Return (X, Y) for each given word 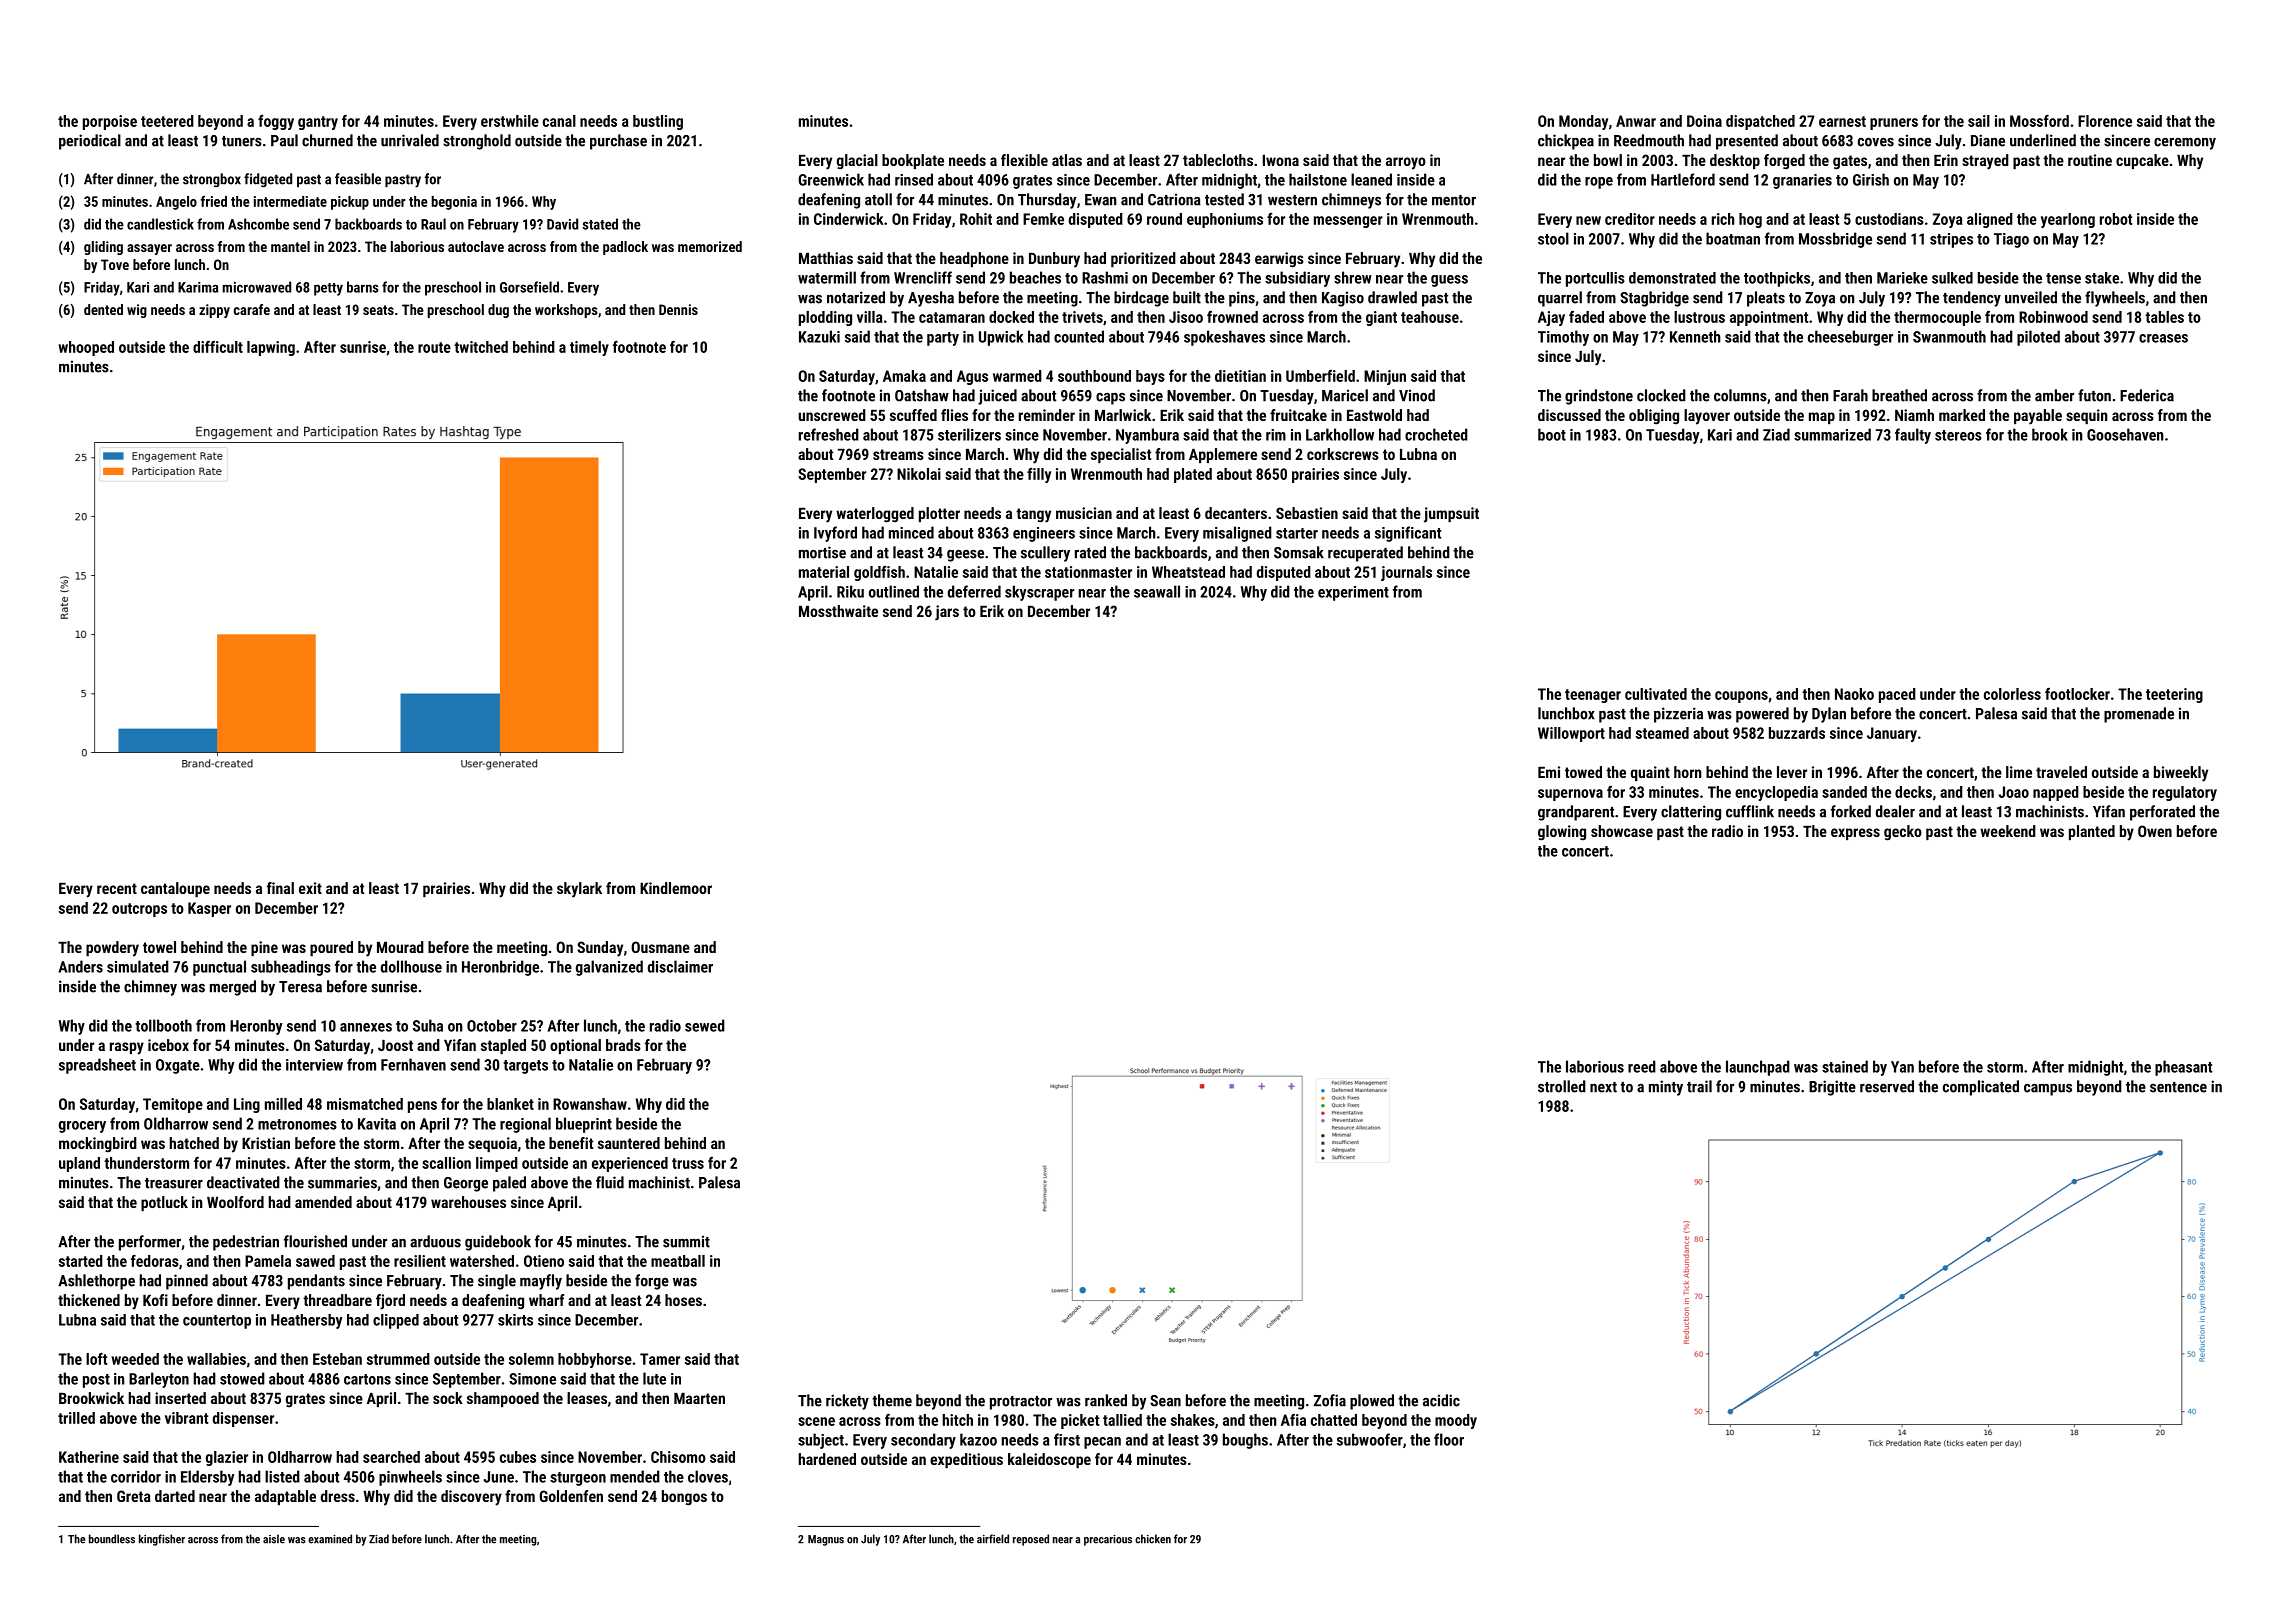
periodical (90, 142)
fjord (390, 1302)
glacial (857, 162)
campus (2048, 1089)
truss (688, 1163)
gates (1850, 162)
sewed (705, 1025)
